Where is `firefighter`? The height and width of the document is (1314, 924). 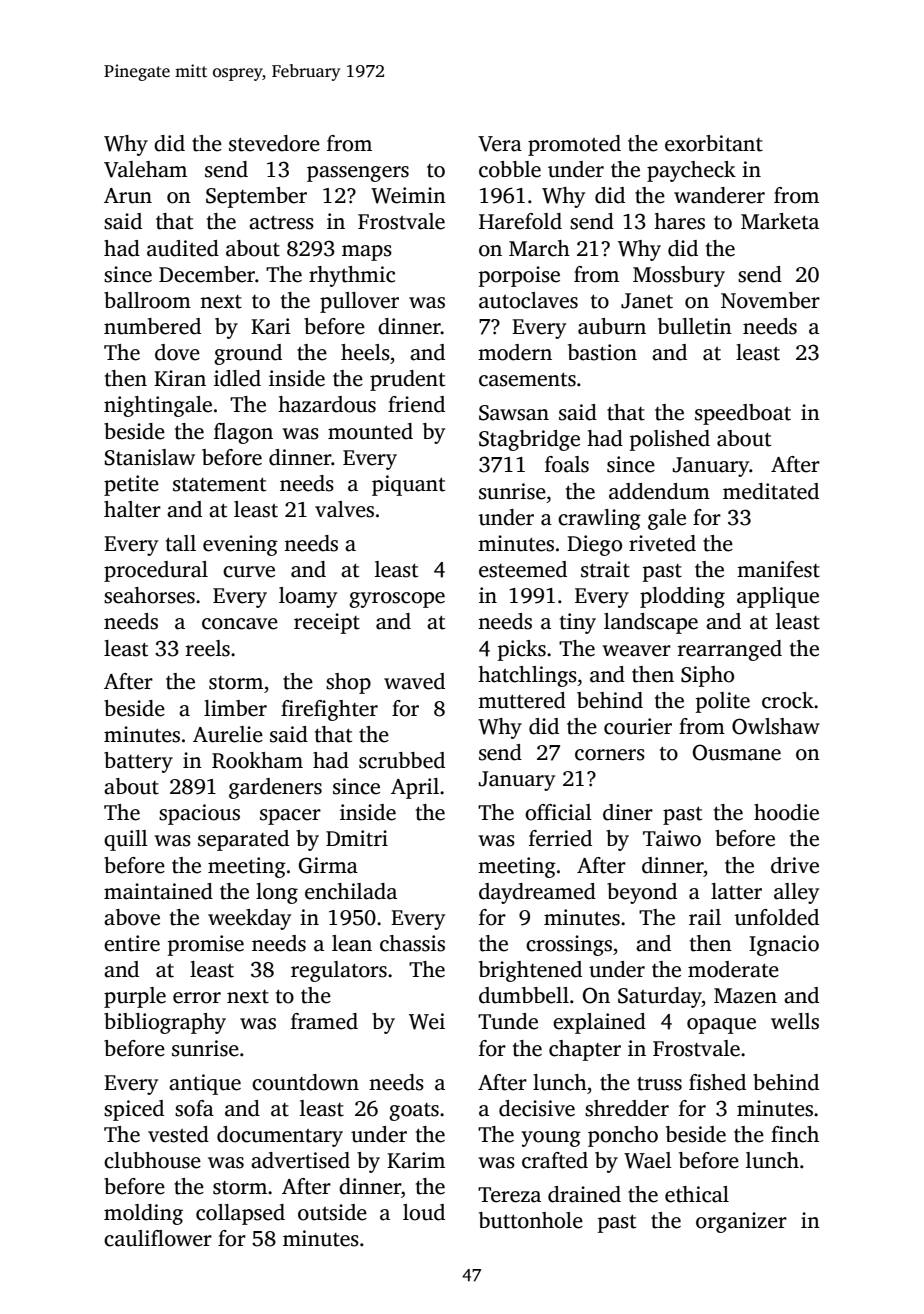 firefighter is located at coordinates (329, 710).
